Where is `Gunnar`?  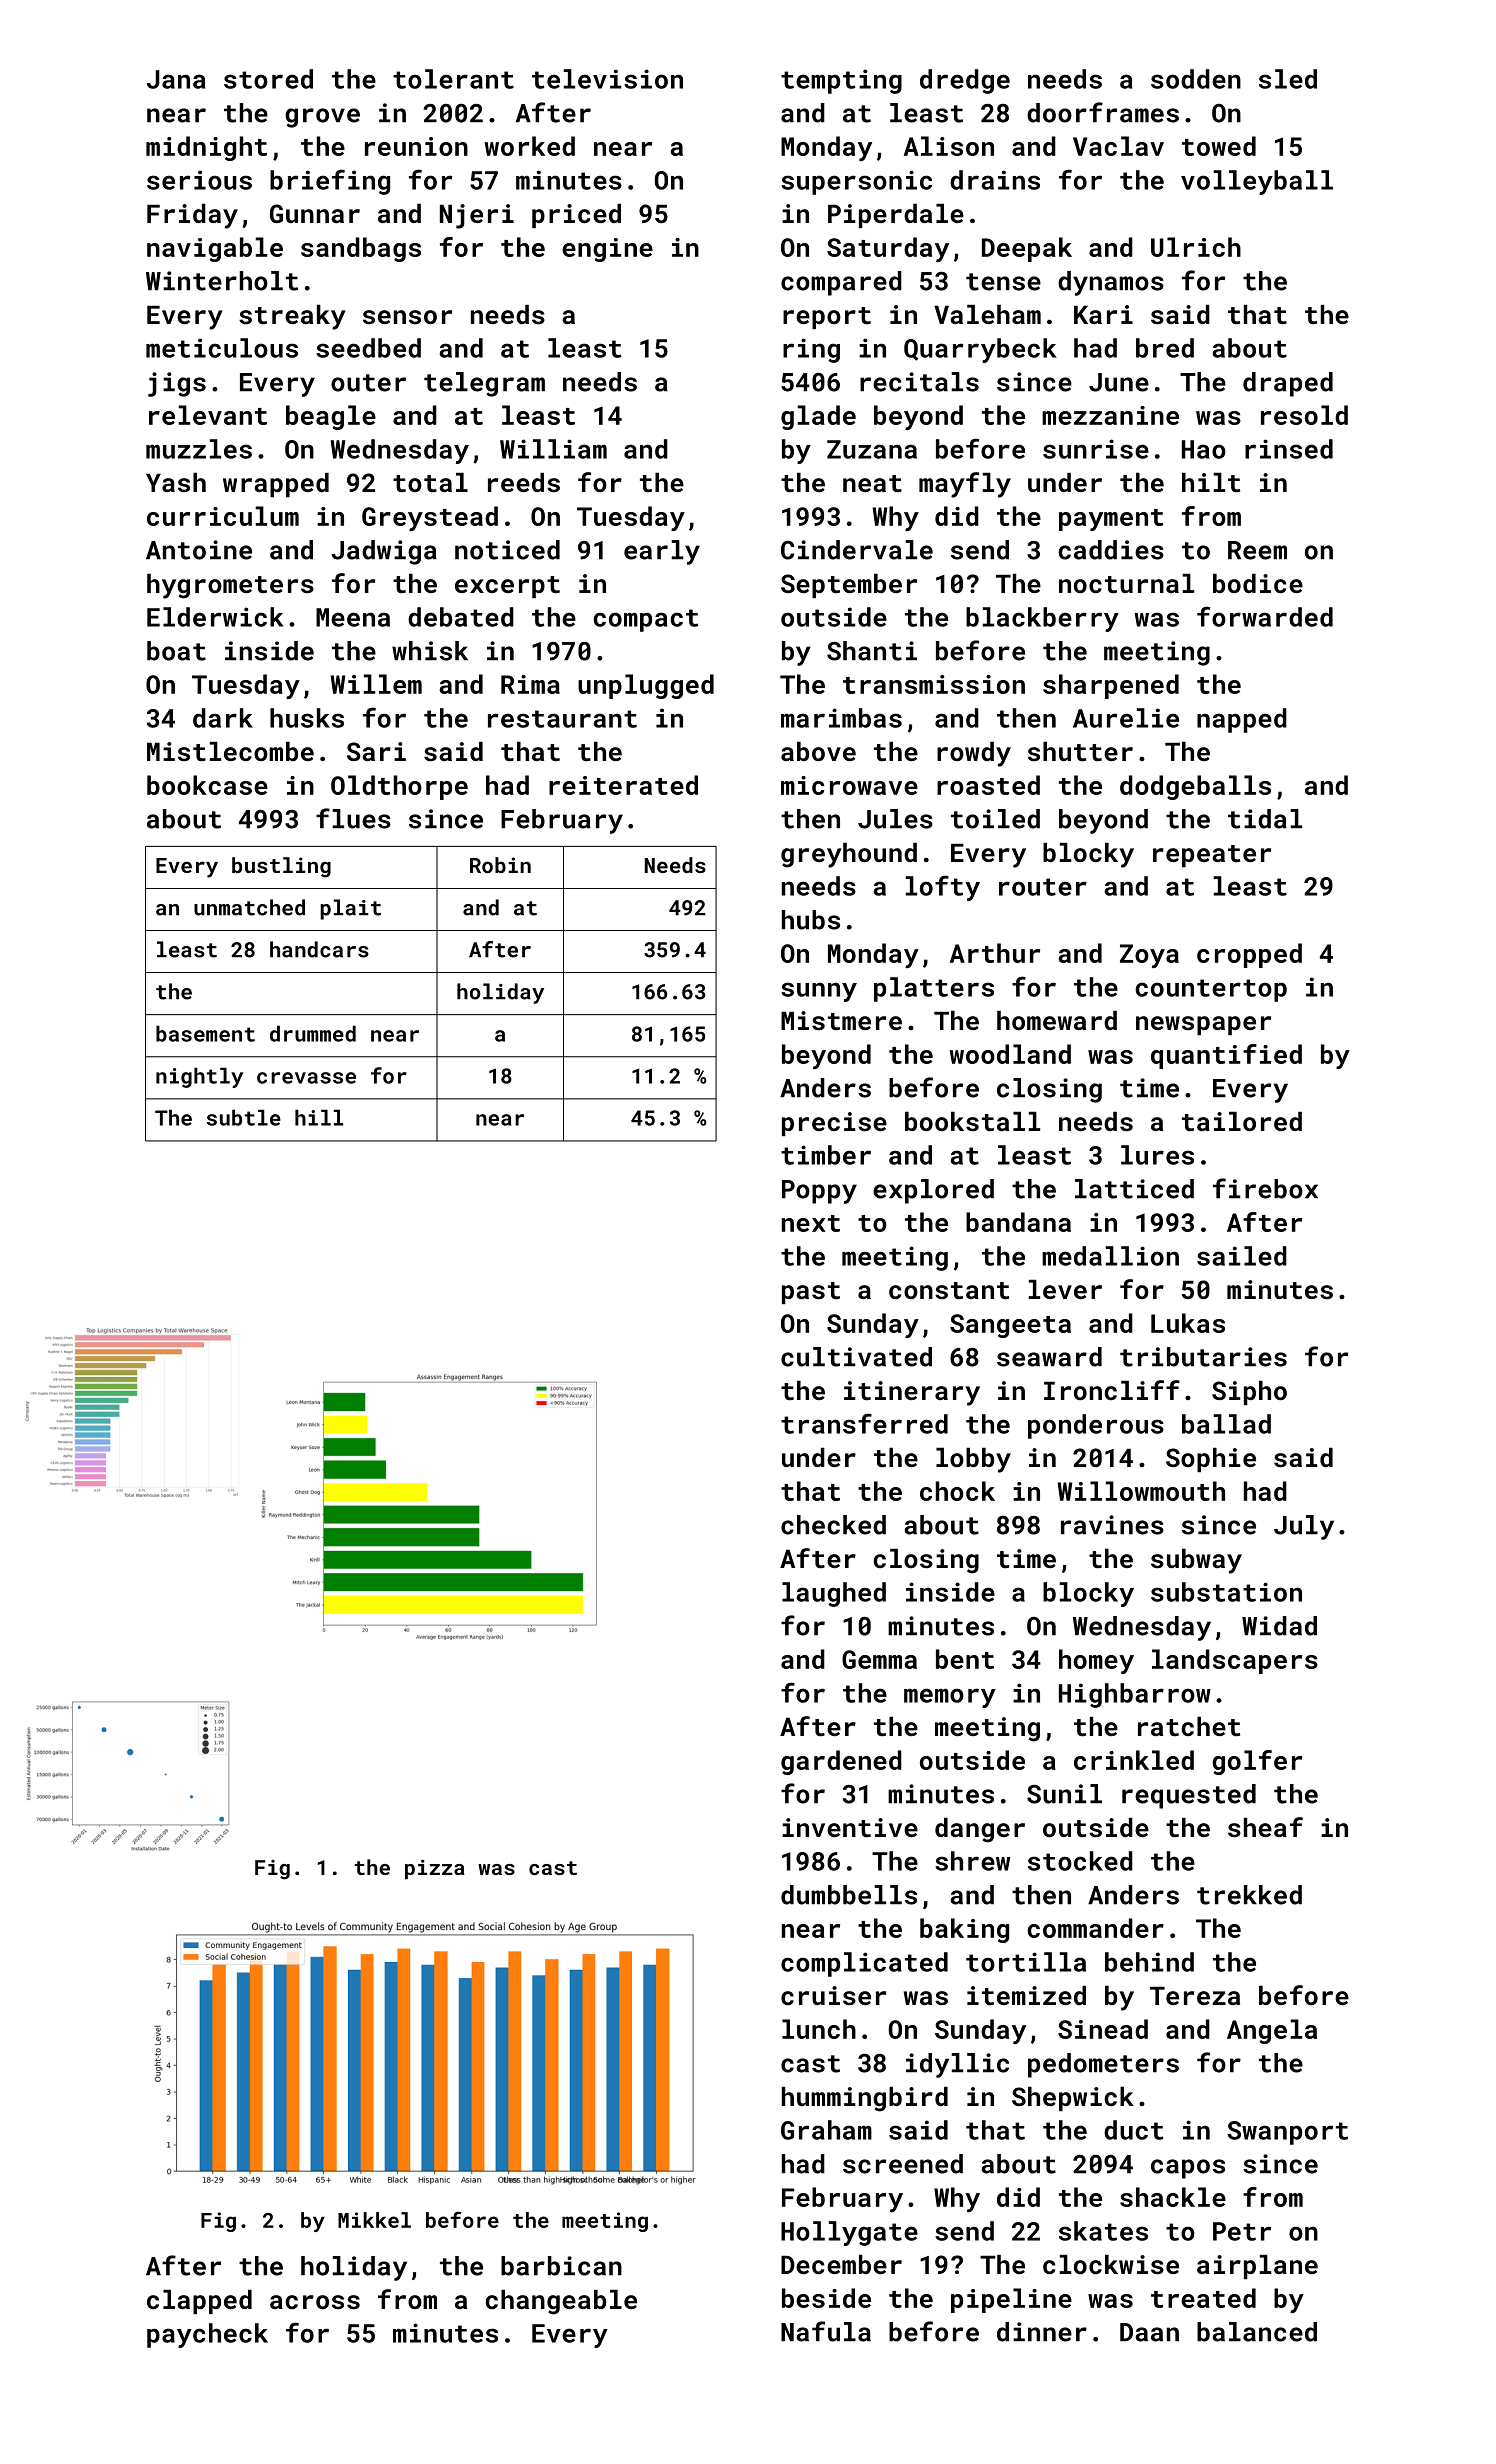
Gunnar is located at coordinates (315, 213).
